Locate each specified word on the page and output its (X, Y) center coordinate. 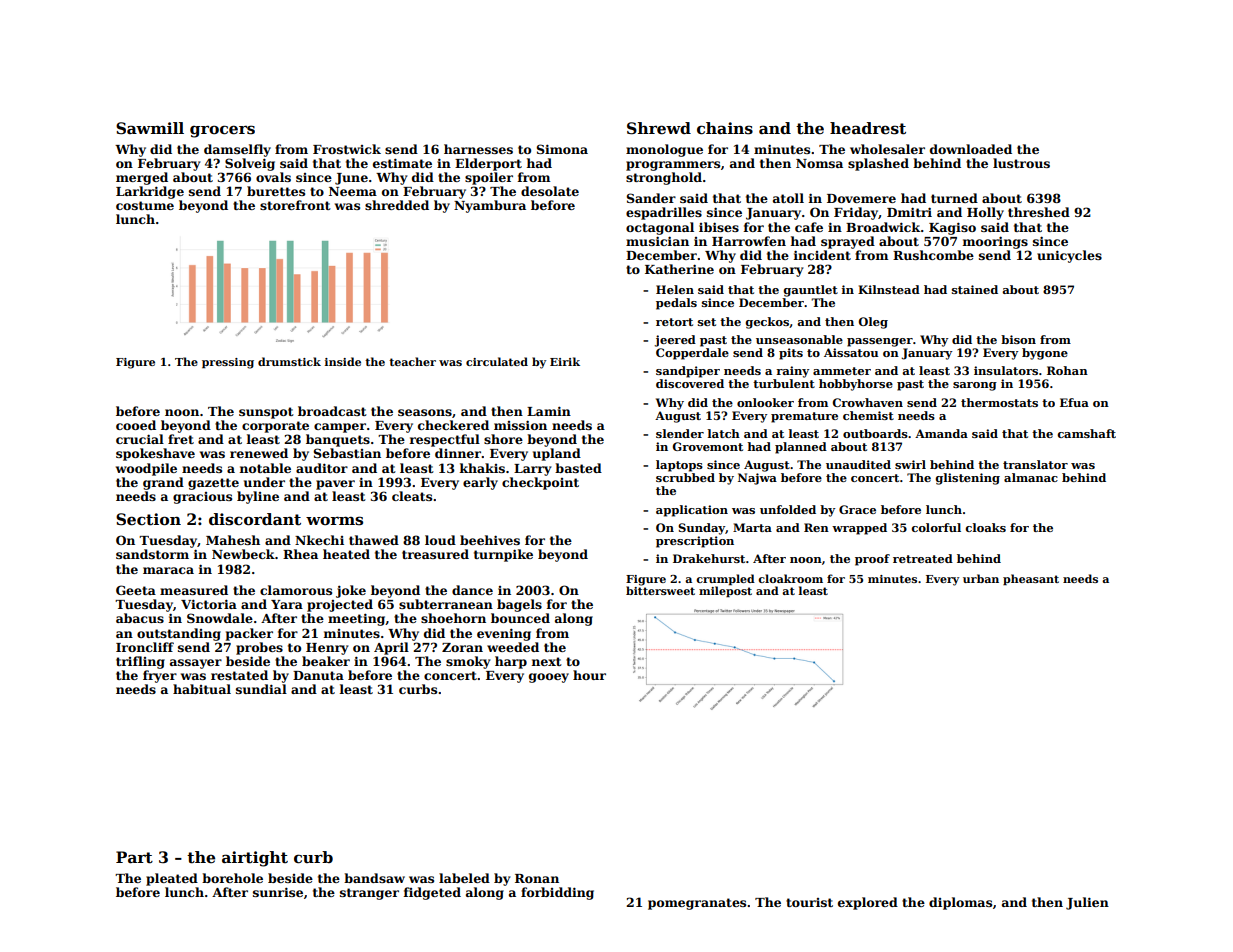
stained (975, 289)
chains (725, 128)
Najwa (757, 479)
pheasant (1031, 580)
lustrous (1021, 163)
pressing (228, 363)
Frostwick (347, 149)
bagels (519, 605)
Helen (675, 289)
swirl (910, 464)
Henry (327, 649)
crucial (140, 439)
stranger (369, 894)
